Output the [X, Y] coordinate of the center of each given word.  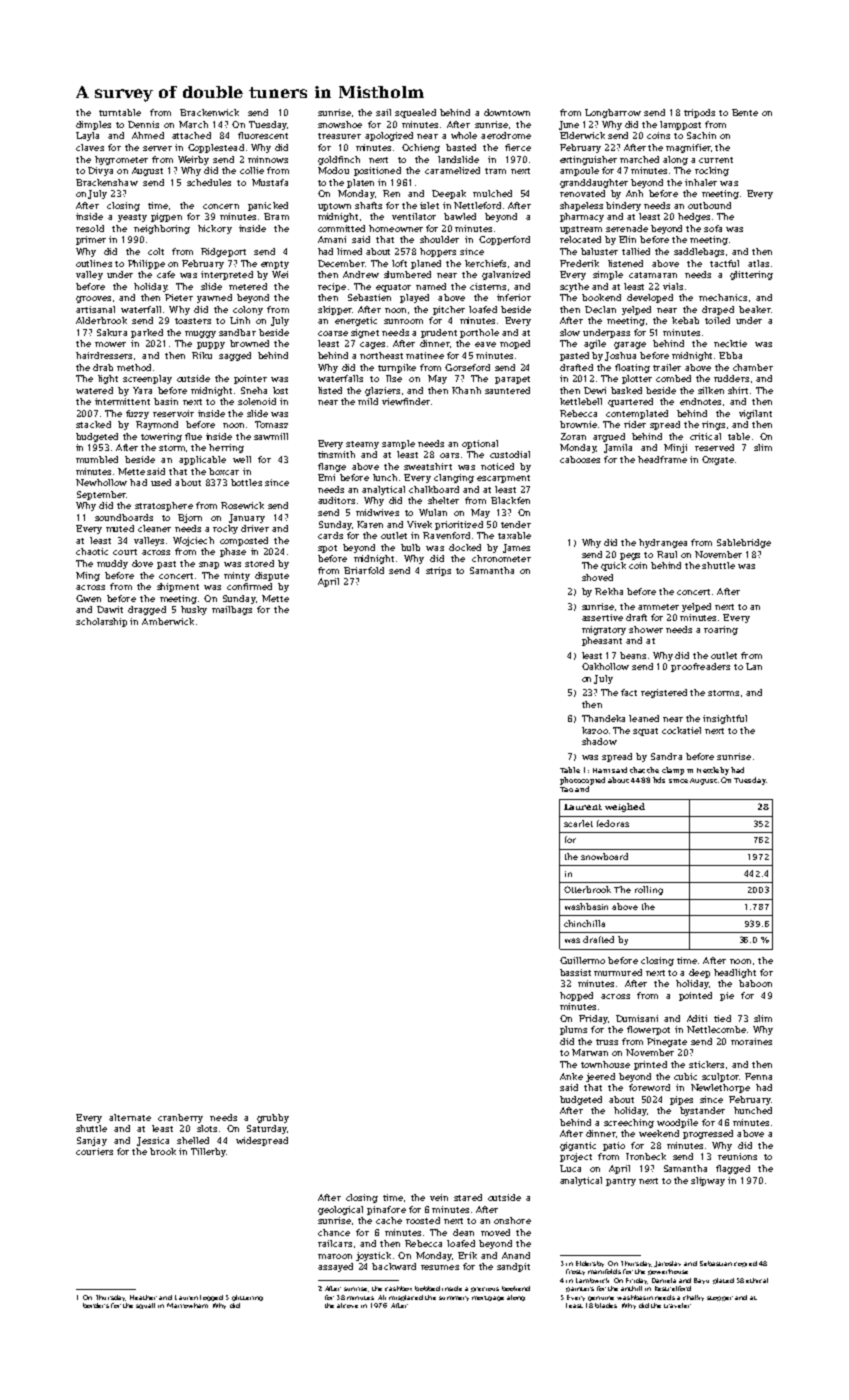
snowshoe [340, 124]
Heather [143, 1297]
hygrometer [121, 160]
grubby [273, 1118]
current [716, 160]
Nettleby [713, 771]
